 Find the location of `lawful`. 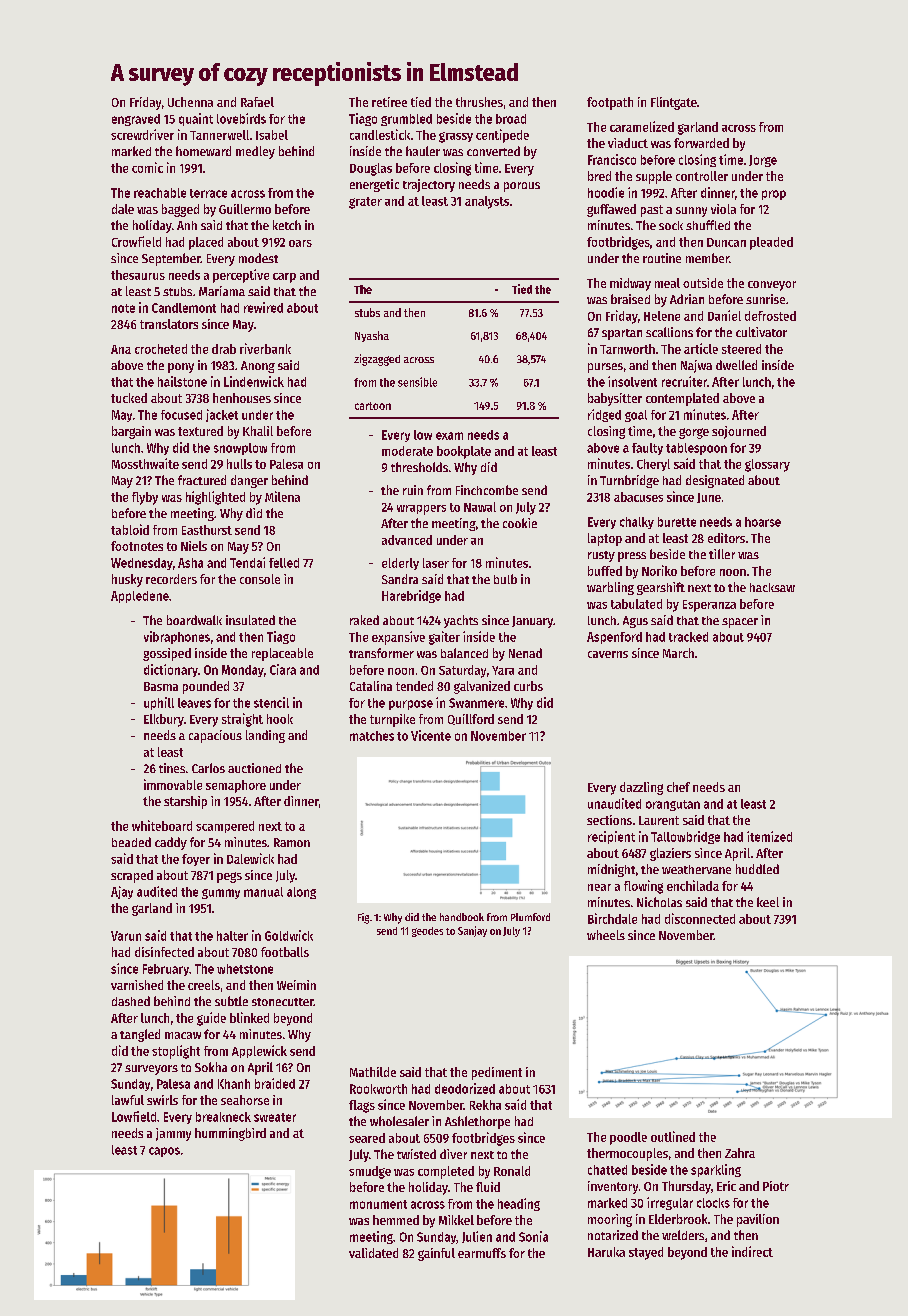

lawful is located at coordinates (128, 1100).
